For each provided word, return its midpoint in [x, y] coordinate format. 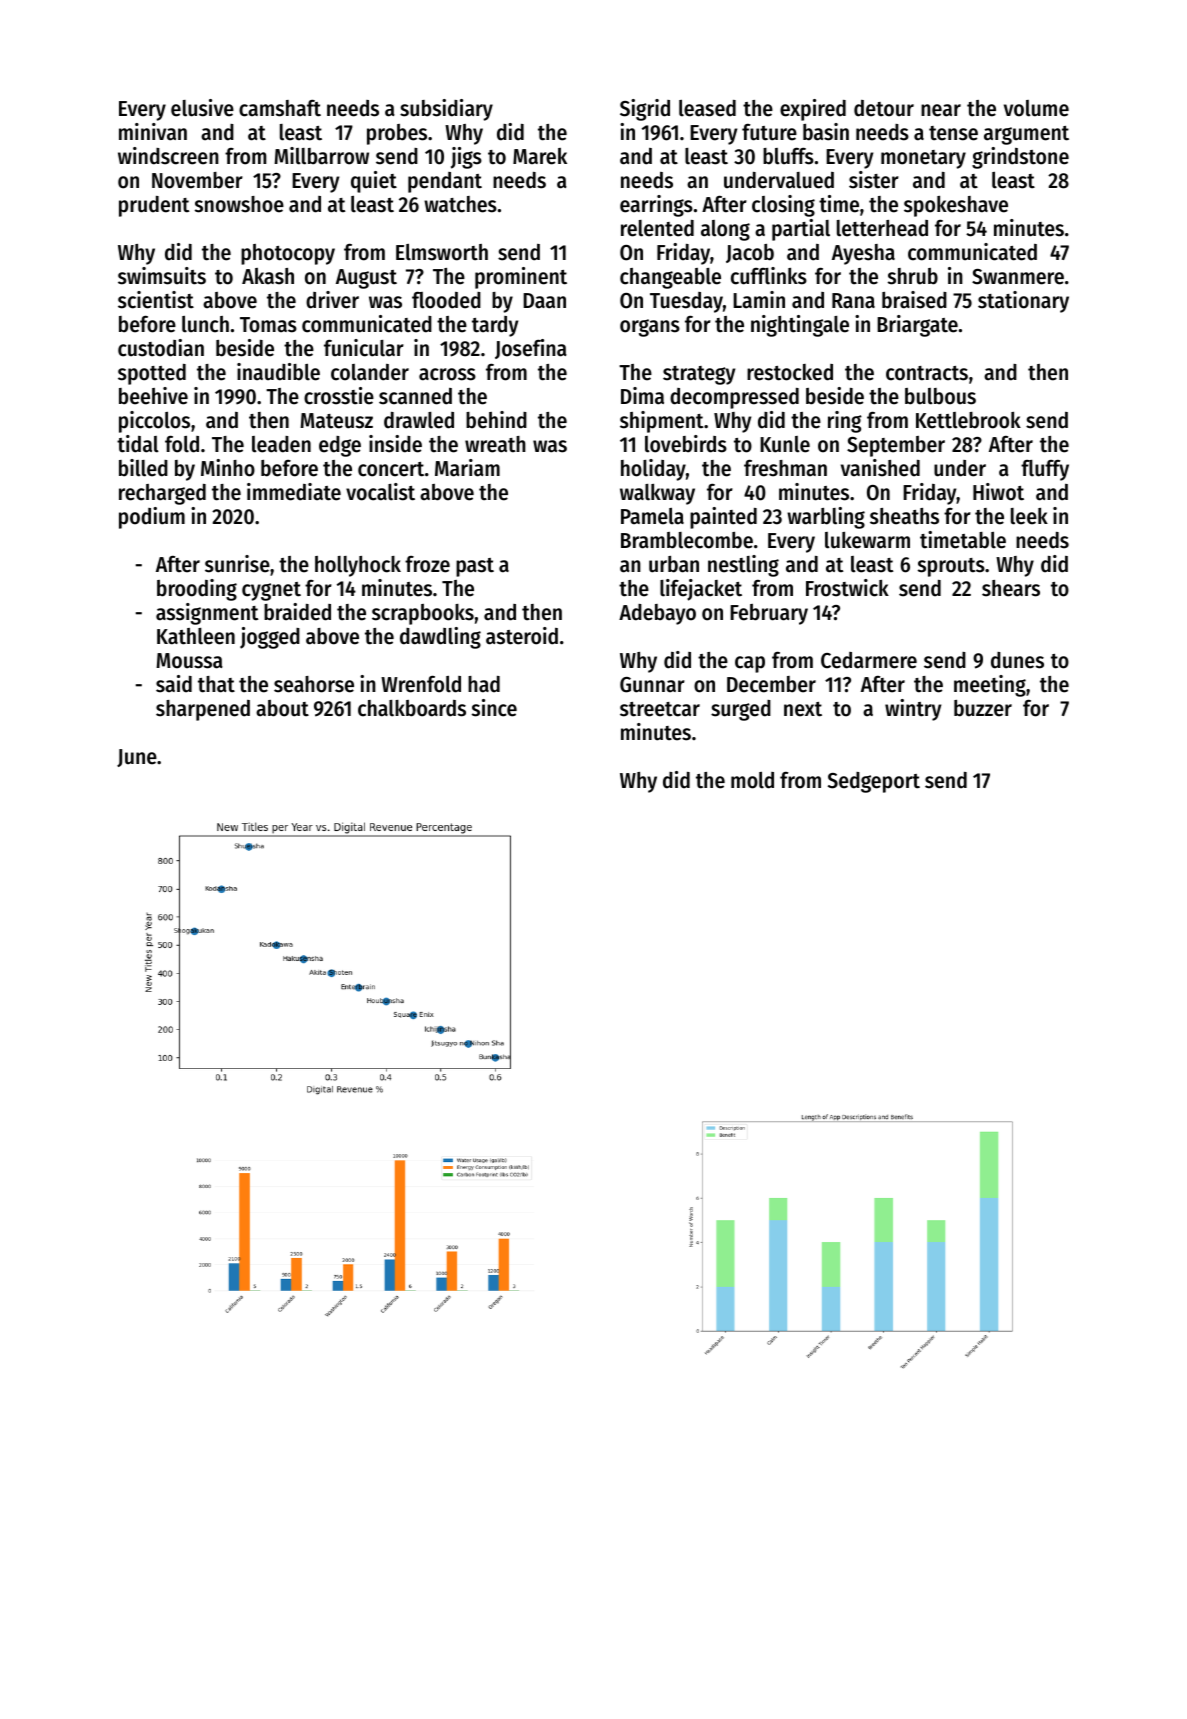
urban [674, 564]
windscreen [168, 156]
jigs [466, 158]
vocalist [380, 492]
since [494, 708]
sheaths [904, 516]
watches [460, 204]
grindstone [1020, 158]
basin [826, 132]
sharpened [203, 710]
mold [752, 780]
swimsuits [162, 276]
